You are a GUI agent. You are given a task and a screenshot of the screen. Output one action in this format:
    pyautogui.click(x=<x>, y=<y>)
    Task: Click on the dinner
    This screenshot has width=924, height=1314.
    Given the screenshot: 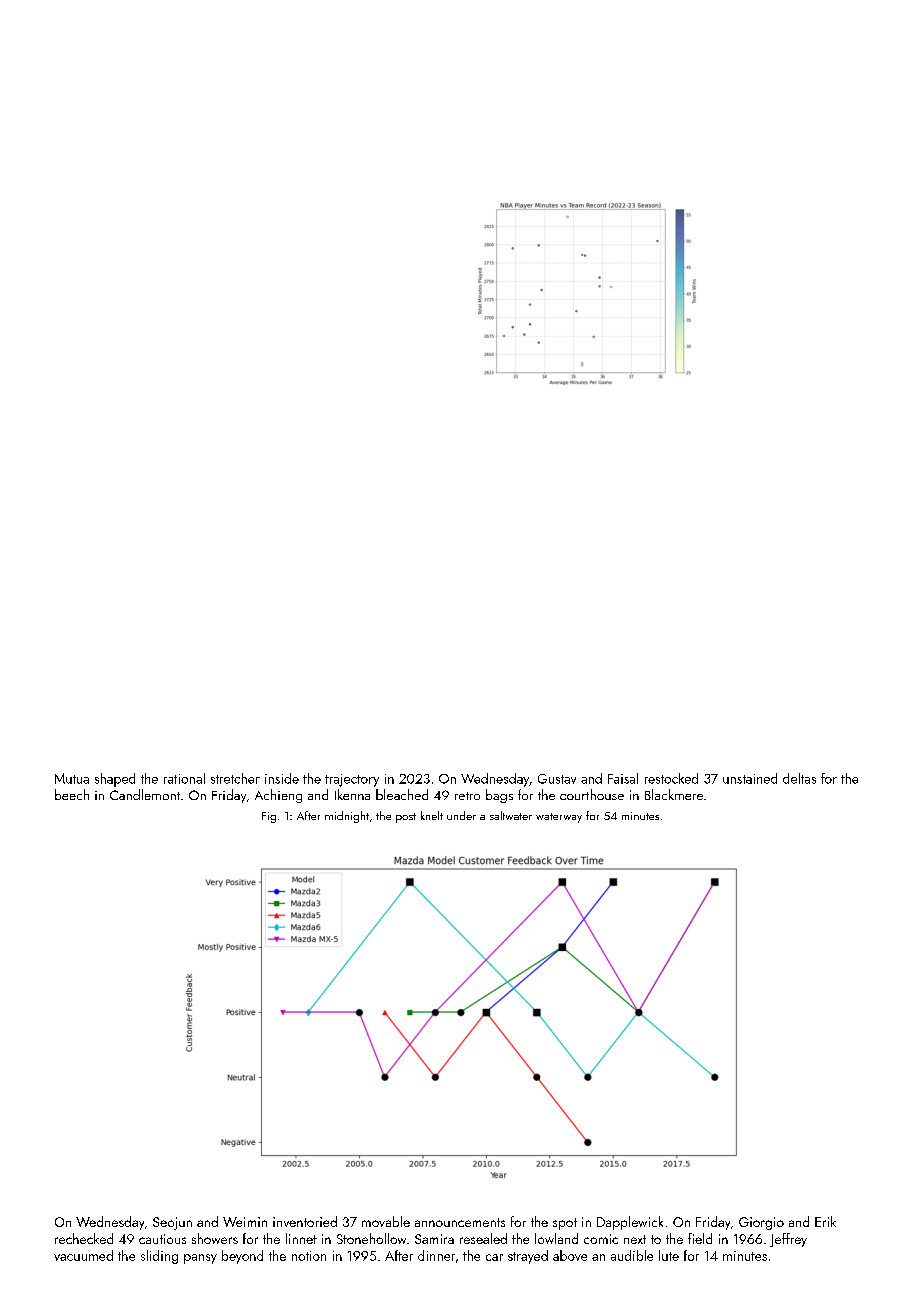 What is the action you would take?
    pyautogui.click(x=436, y=1255)
